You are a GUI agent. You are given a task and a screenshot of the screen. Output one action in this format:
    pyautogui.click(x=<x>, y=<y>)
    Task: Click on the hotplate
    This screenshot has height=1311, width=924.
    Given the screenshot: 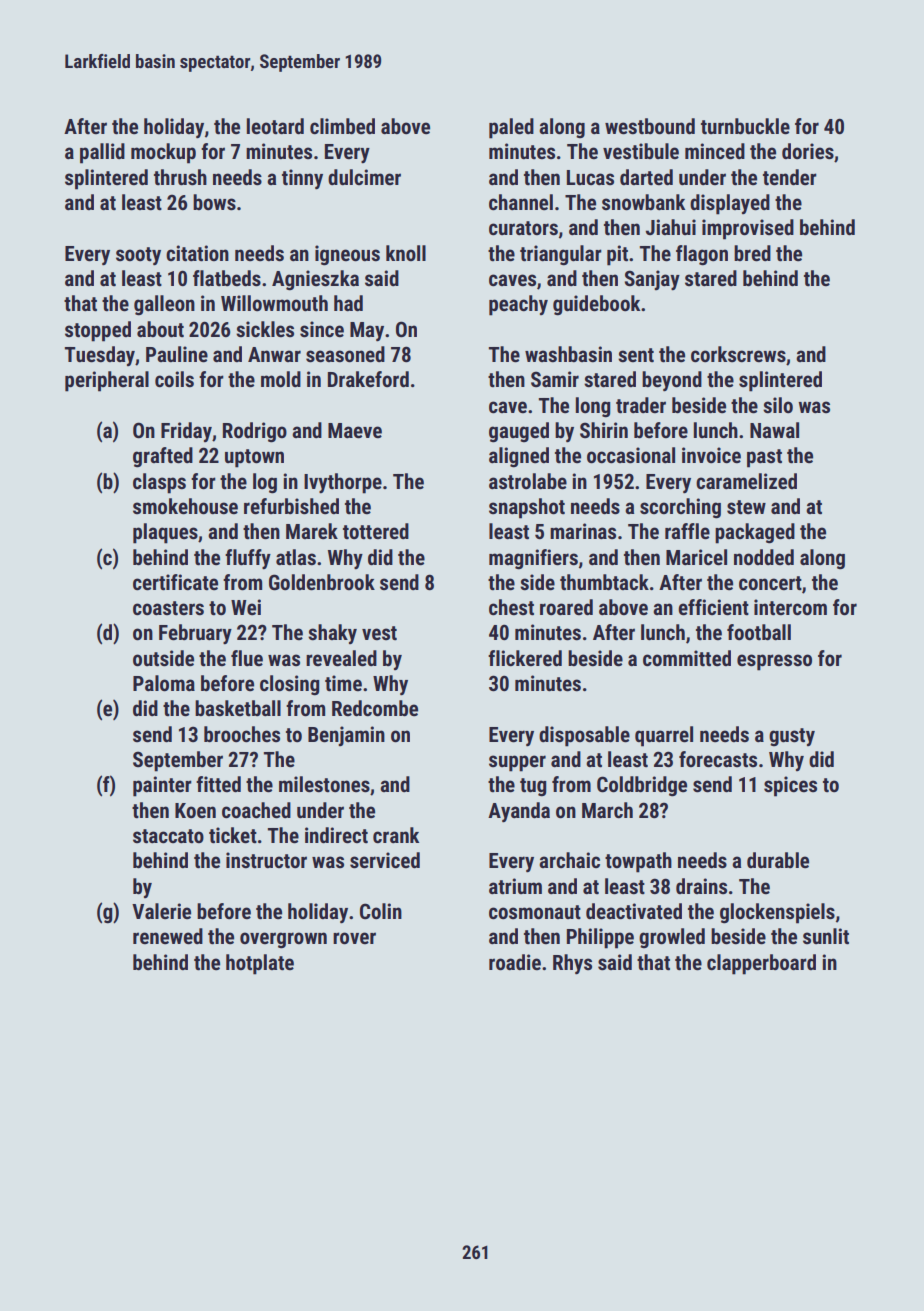 What is the action you would take?
    pyautogui.click(x=260, y=964)
